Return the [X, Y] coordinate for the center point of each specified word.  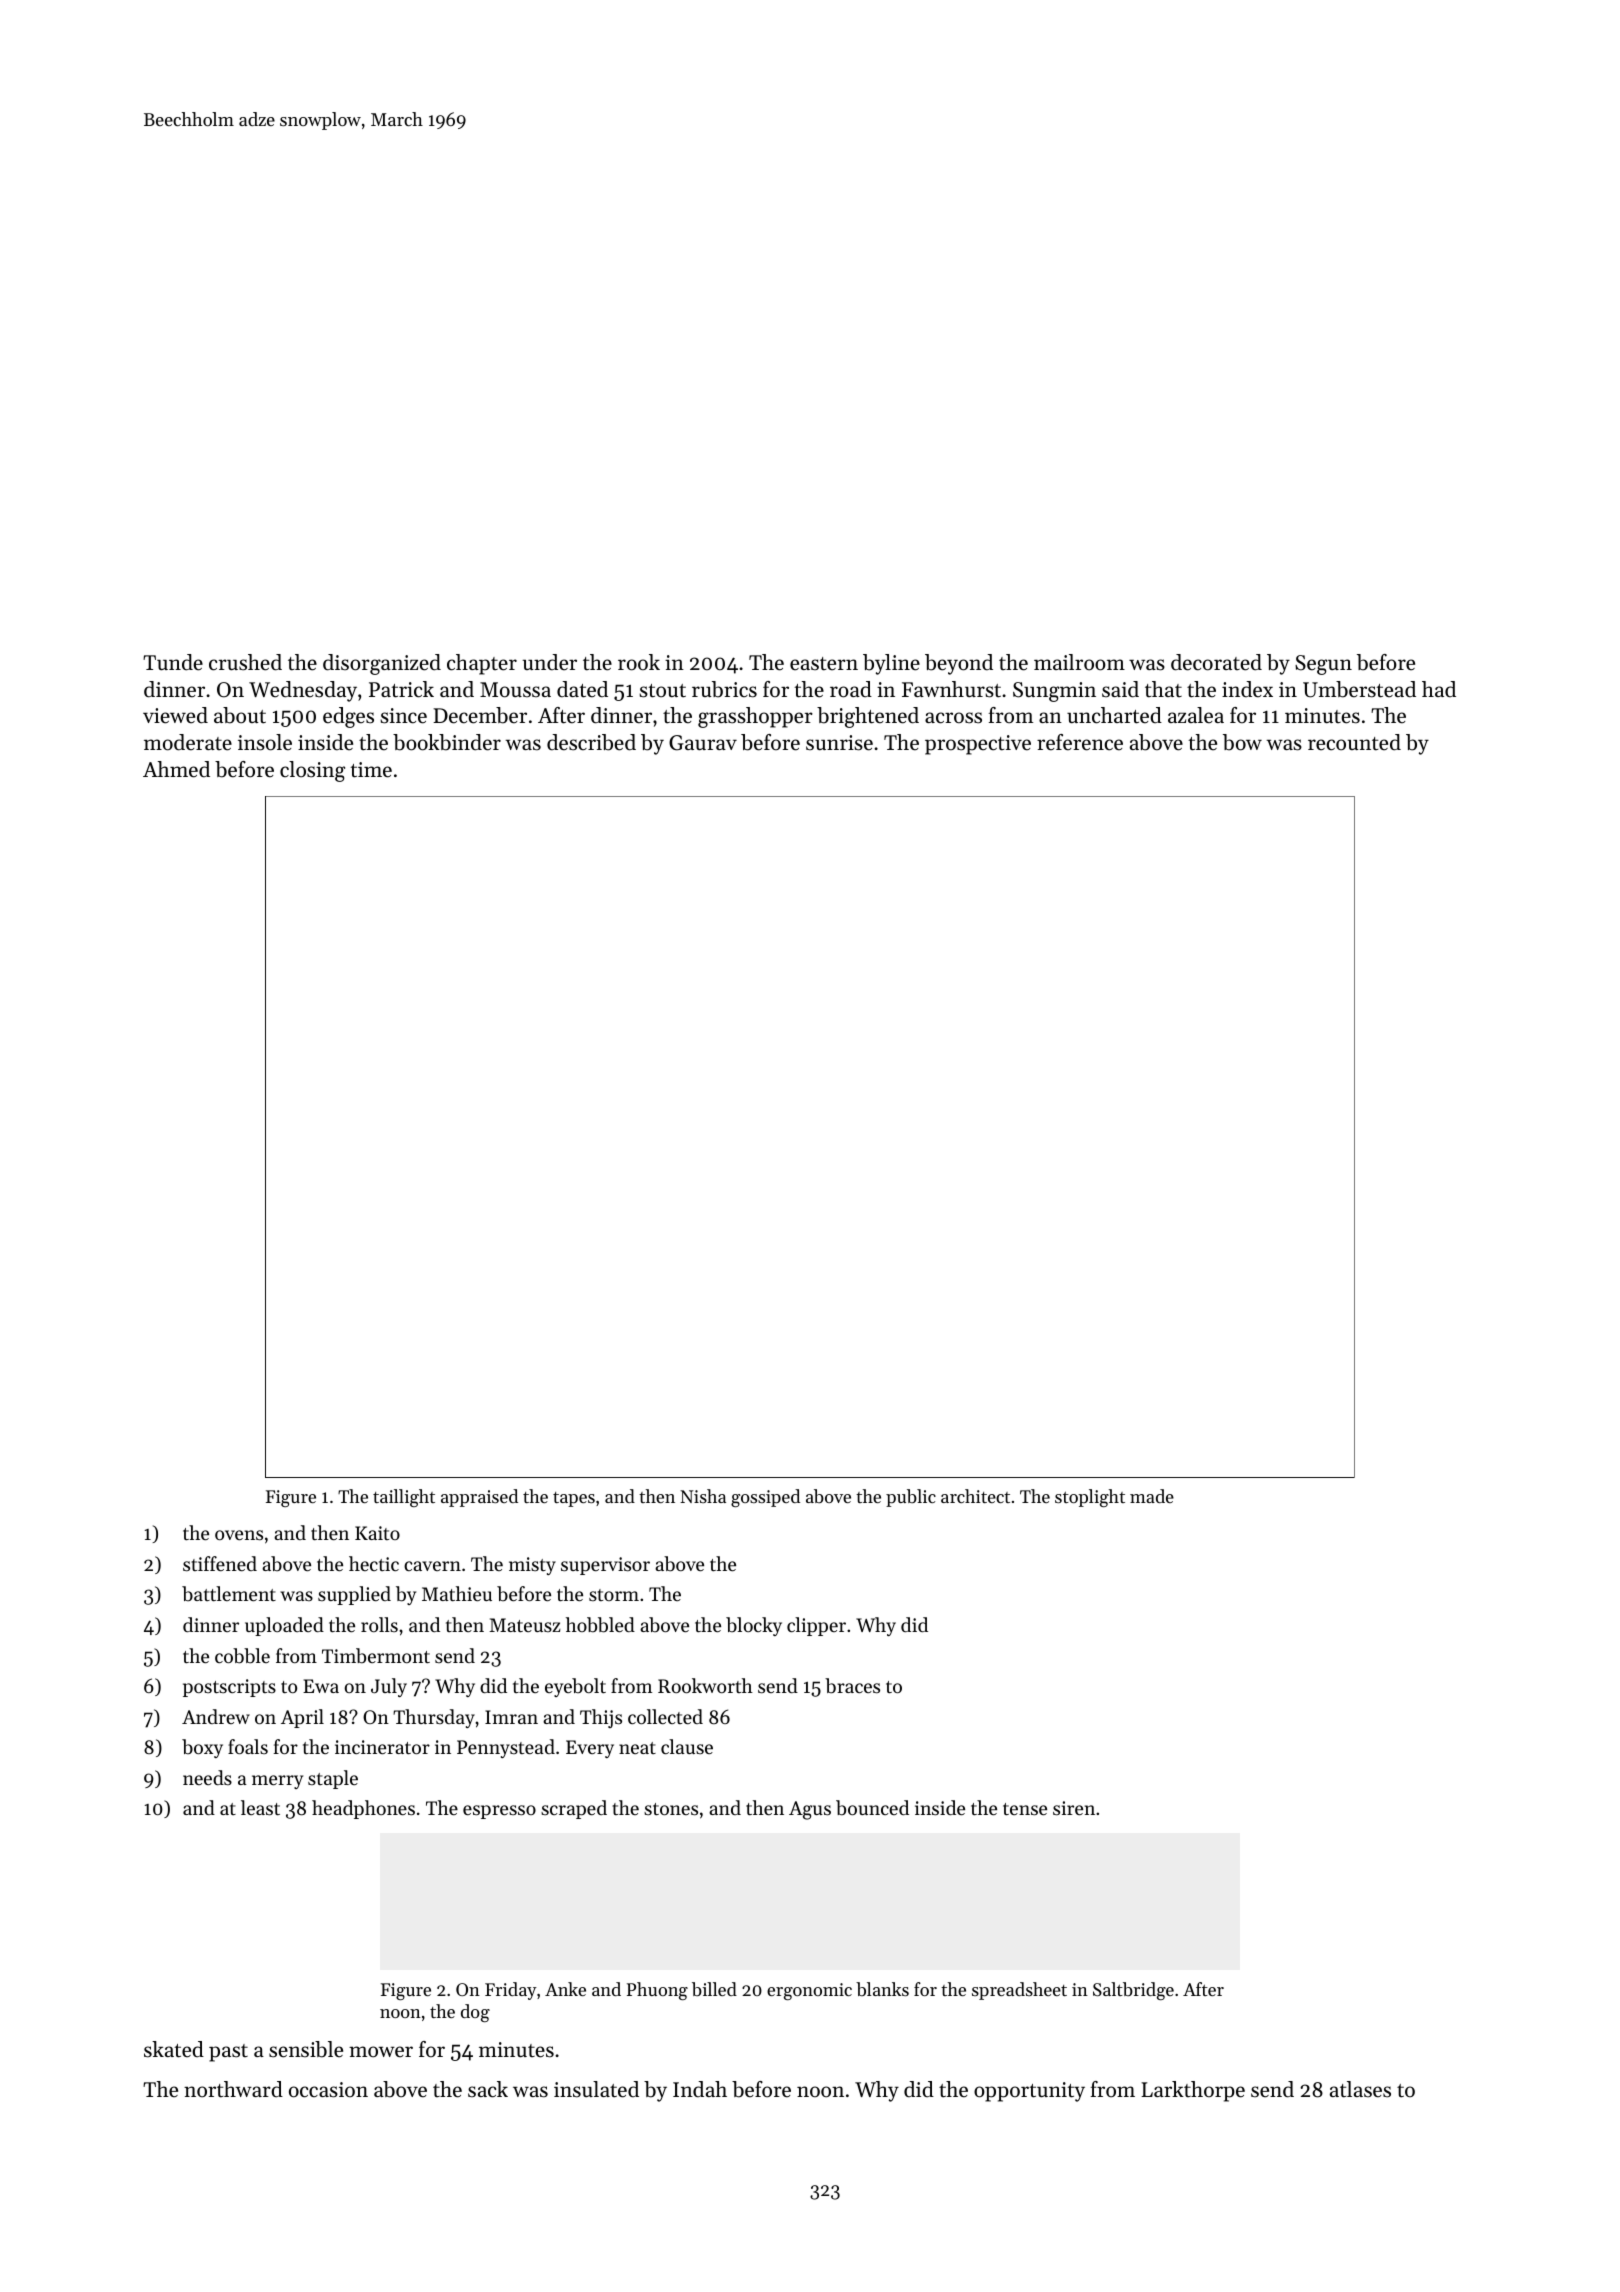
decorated [1216, 662]
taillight [404, 1498]
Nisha [703, 1496]
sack [488, 2089]
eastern [824, 664]
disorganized [382, 664]
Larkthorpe [1193, 2091]
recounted [1354, 742]
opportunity [1029, 2092]
